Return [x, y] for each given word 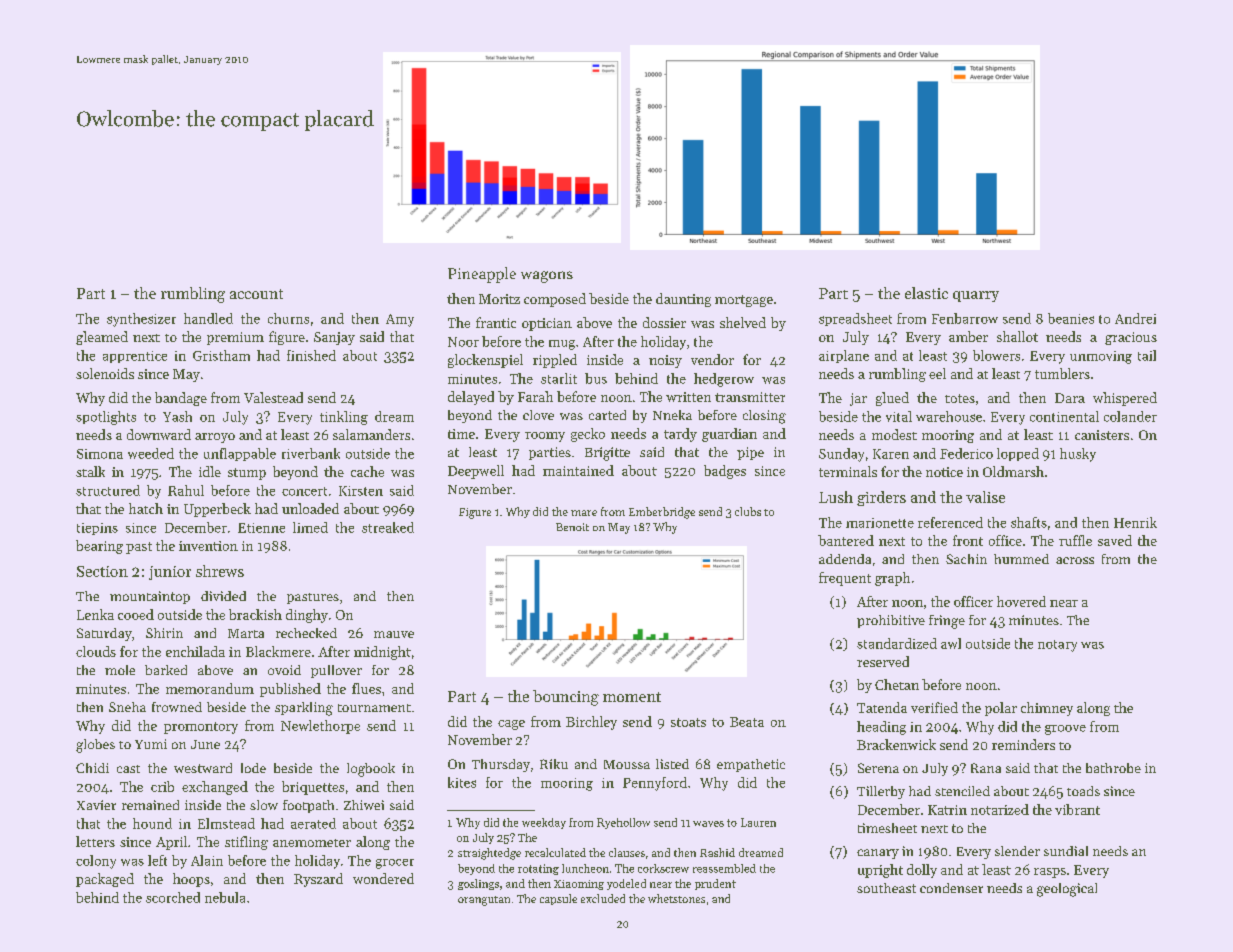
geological [1067, 890]
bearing [99, 547]
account [256, 294]
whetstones [676, 898]
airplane [844, 356]
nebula [225, 897]
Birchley [591, 723]
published [290, 690]
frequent [845, 579]
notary [1057, 646]
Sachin [966, 559]
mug [562, 345]
